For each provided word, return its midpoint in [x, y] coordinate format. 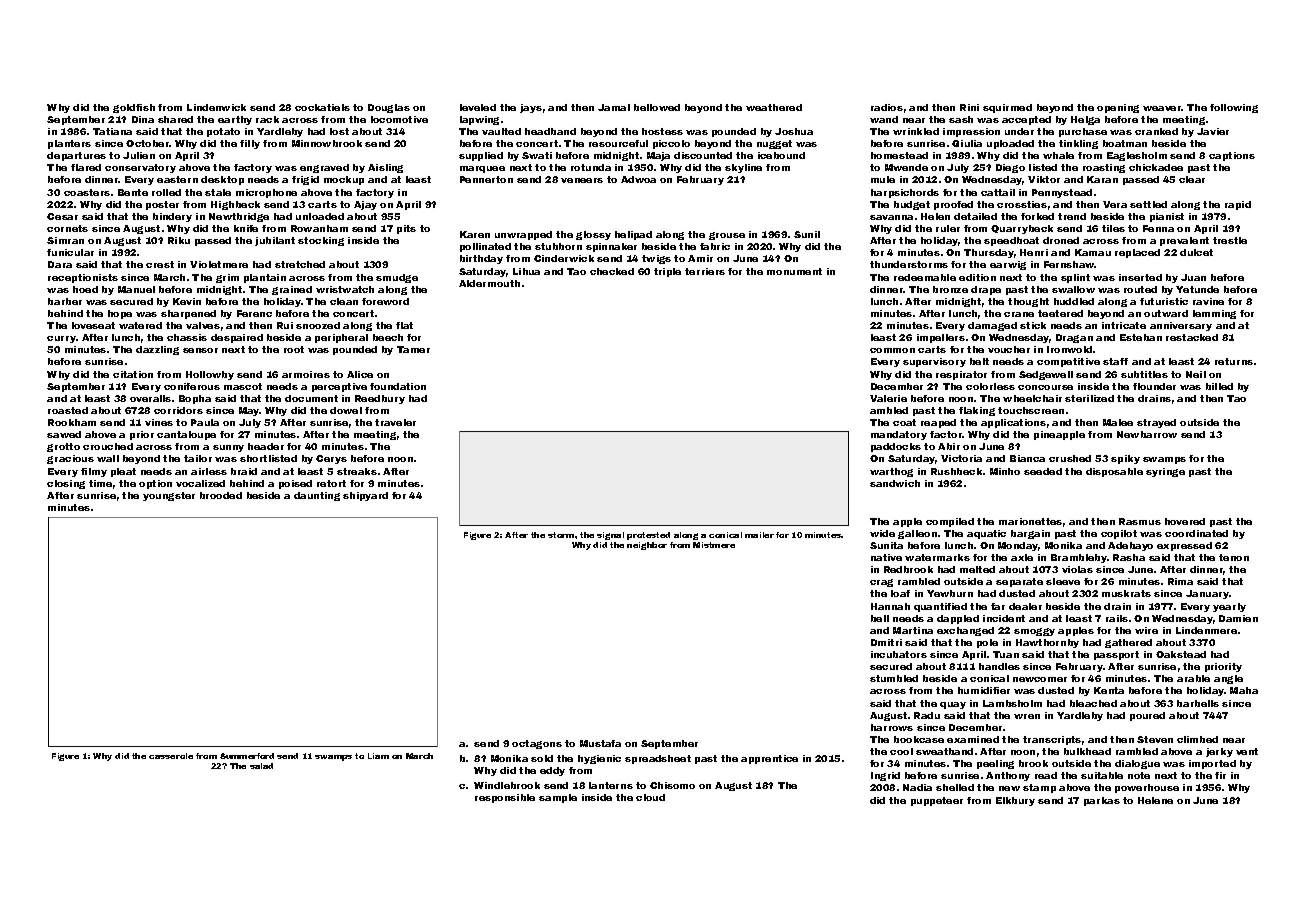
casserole [171, 756]
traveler [395, 422]
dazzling [157, 350]
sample [558, 798]
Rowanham [319, 228]
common [892, 350]
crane [1019, 314]
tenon [1234, 557]
